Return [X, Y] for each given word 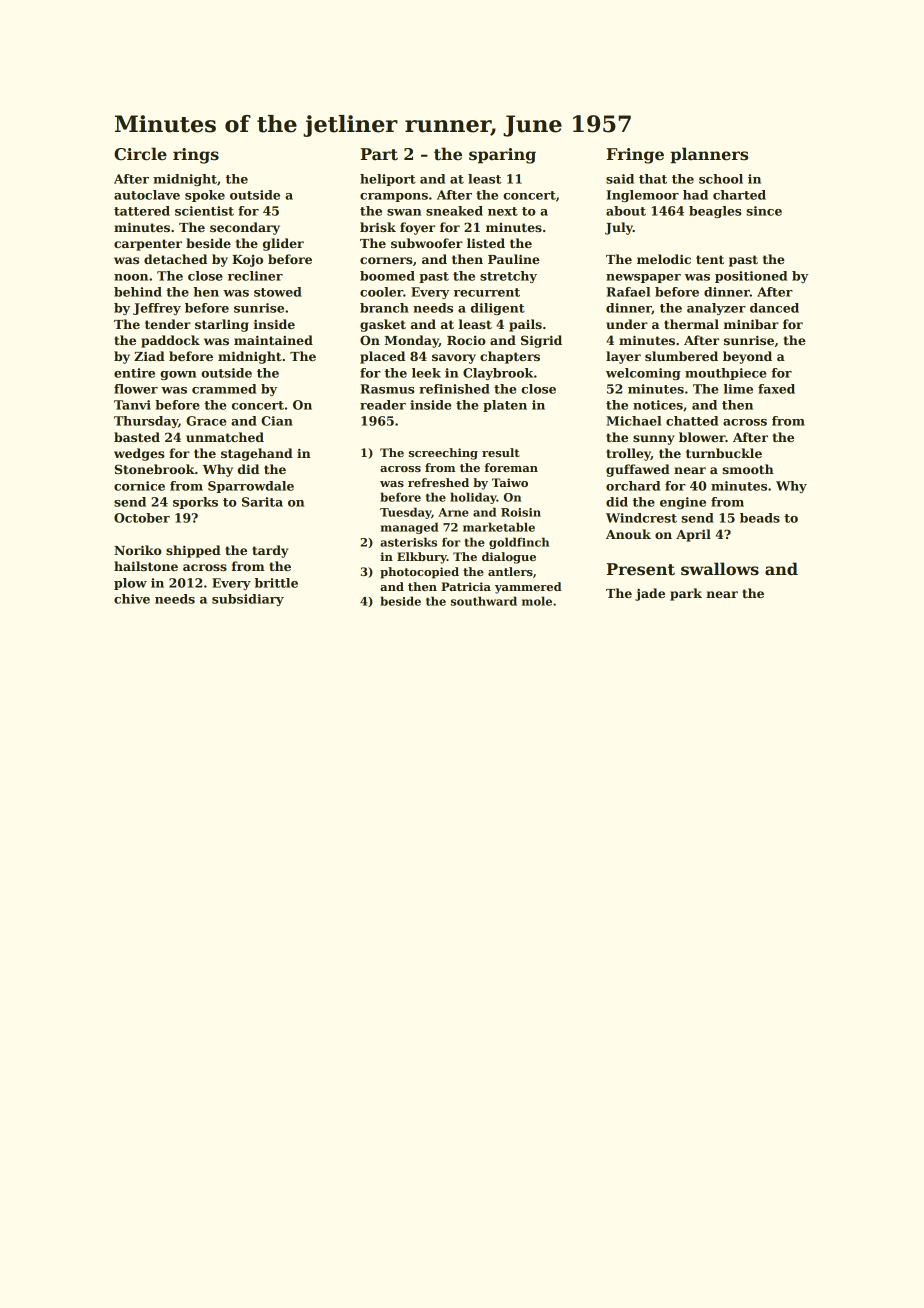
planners [709, 155]
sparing [502, 156]
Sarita [262, 502]
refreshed [438, 482]
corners [386, 260]
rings [196, 156]
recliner [255, 276]
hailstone [146, 566]
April [693, 535]
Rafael [628, 292]
